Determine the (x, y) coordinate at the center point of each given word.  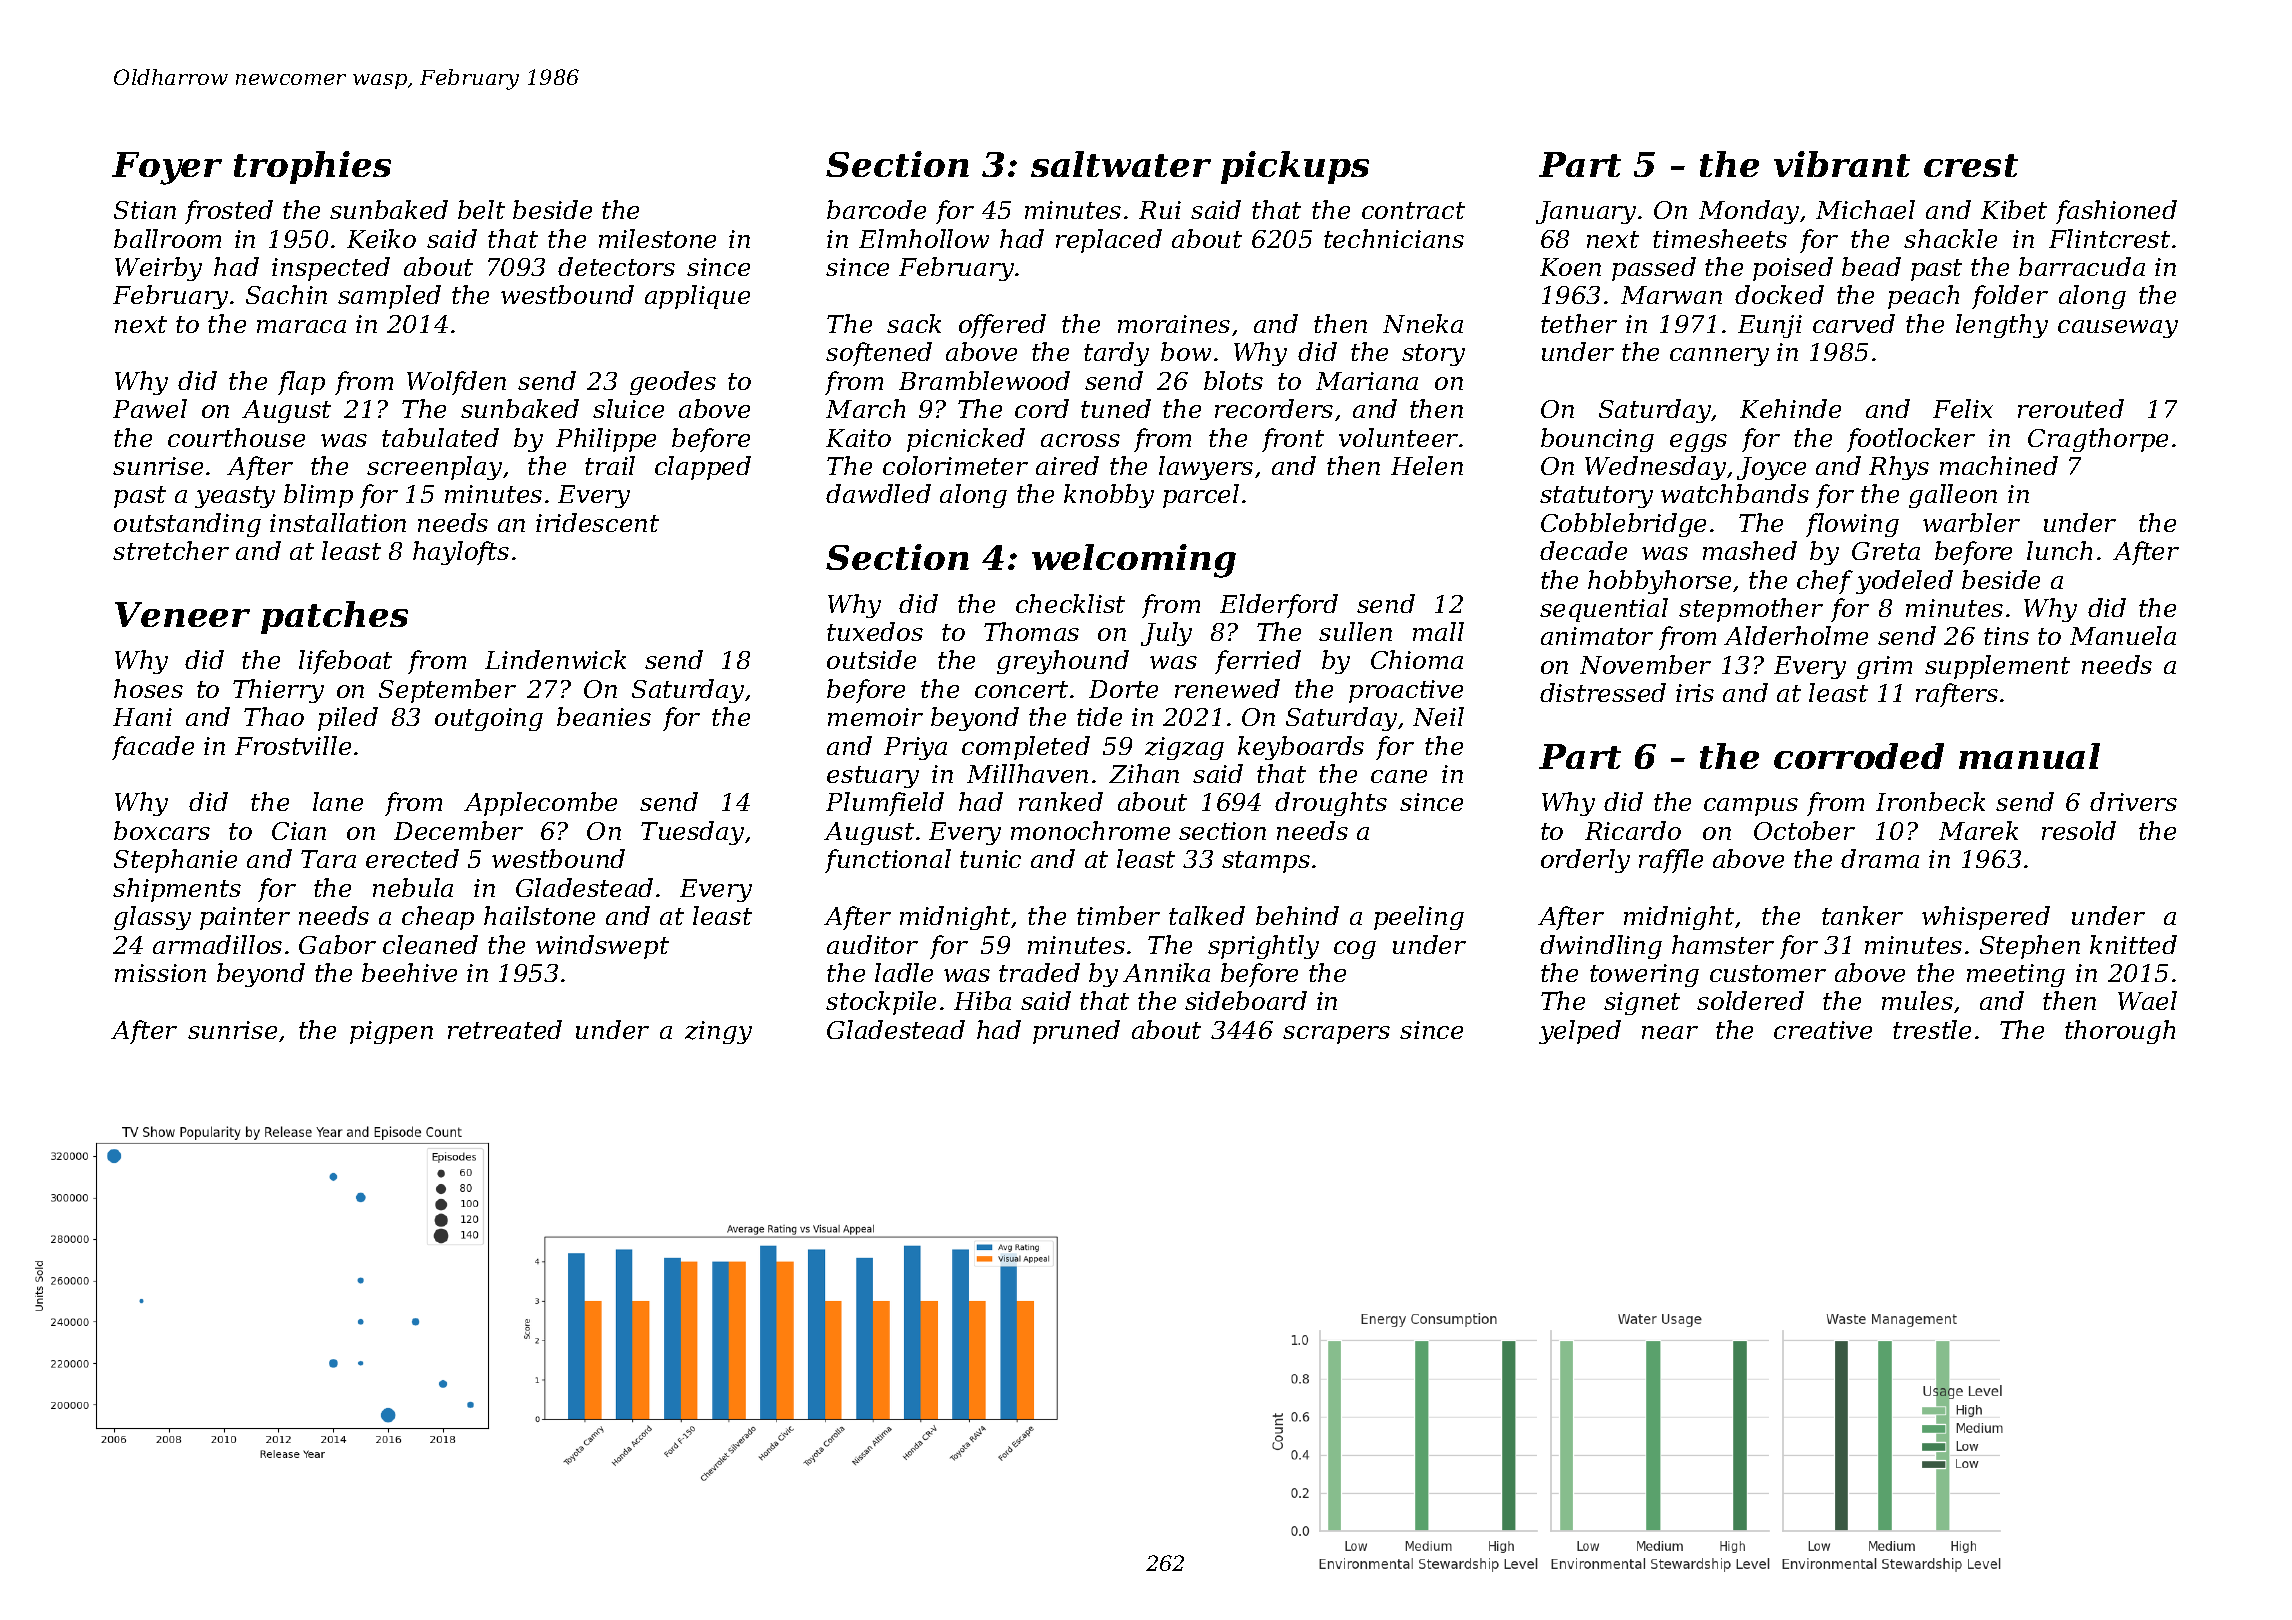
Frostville (293, 745)
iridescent (597, 522)
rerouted (2071, 408)
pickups (1295, 167)
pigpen (391, 1032)
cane (1399, 776)
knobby (1109, 496)
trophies (312, 167)
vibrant (1842, 164)
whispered (1986, 918)
